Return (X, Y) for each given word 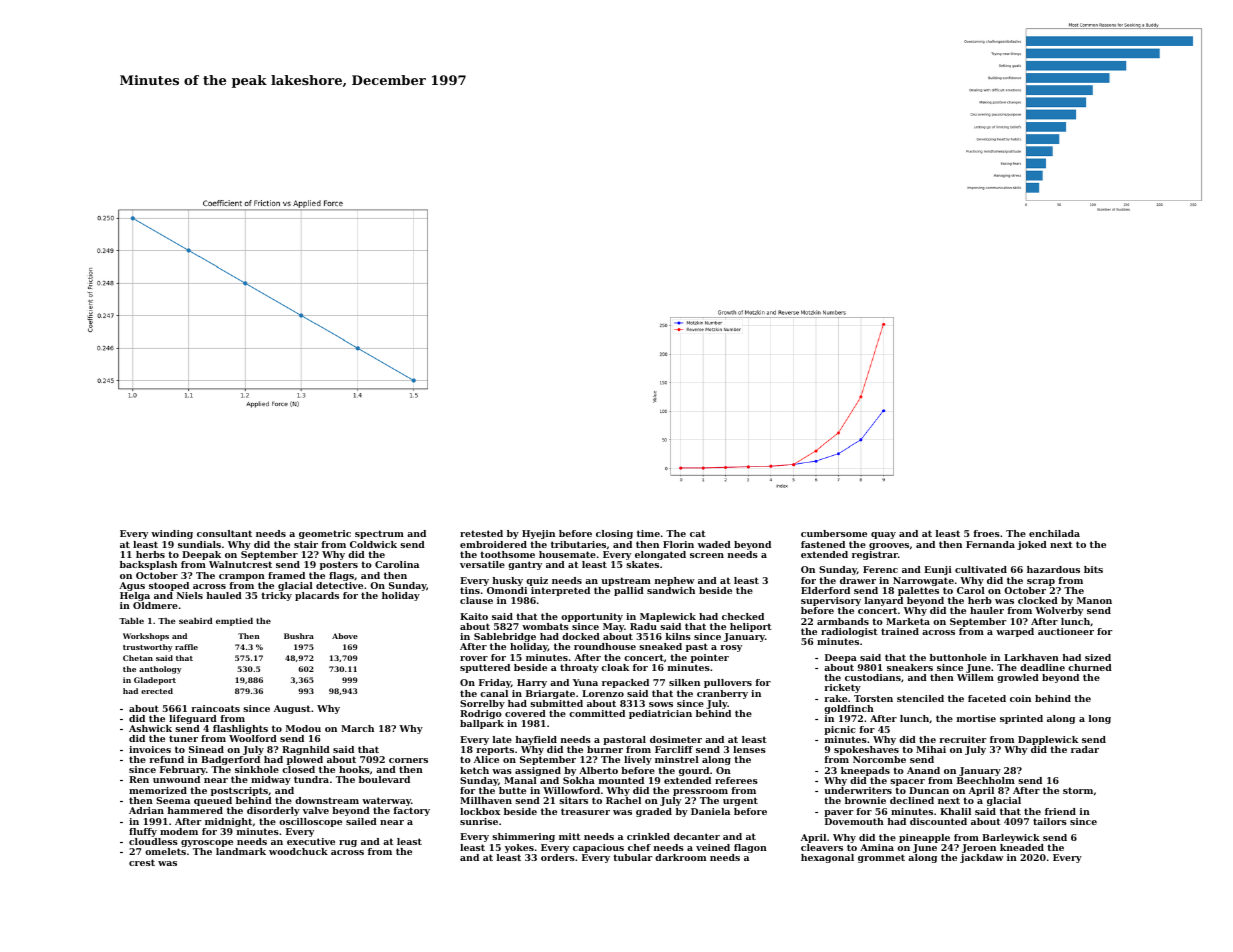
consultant (224, 533)
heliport (751, 627)
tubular (632, 857)
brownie (865, 800)
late (502, 739)
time (648, 533)
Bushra (299, 636)
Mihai (931, 749)
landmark (241, 851)
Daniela (710, 811)
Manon (1094, 600)
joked (1032, 545)
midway (271, 780)
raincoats (215, 708)
